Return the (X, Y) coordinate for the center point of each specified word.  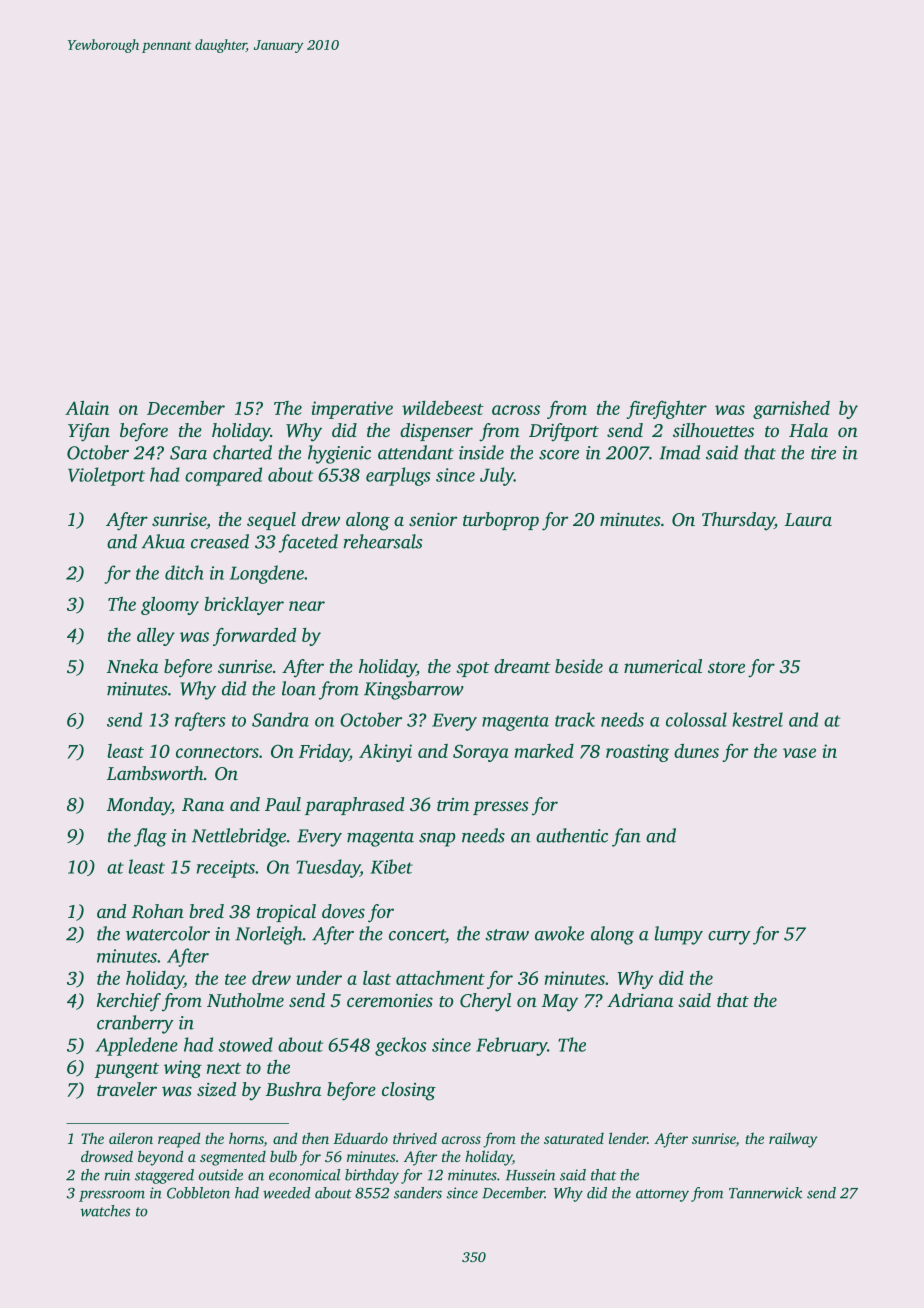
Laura (808, 519)
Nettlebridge (239, 837)
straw (507, 935)
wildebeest (443, 408)
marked (544, 751)
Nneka (132, 666)
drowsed (107, 1156)
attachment (440, 977)
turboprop (501, 521)
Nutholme (245, 1000)
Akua (163, 541)
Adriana (640, 1000)
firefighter (666, 409)
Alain (87, 408)
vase (799, 753)
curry (729, 938)
